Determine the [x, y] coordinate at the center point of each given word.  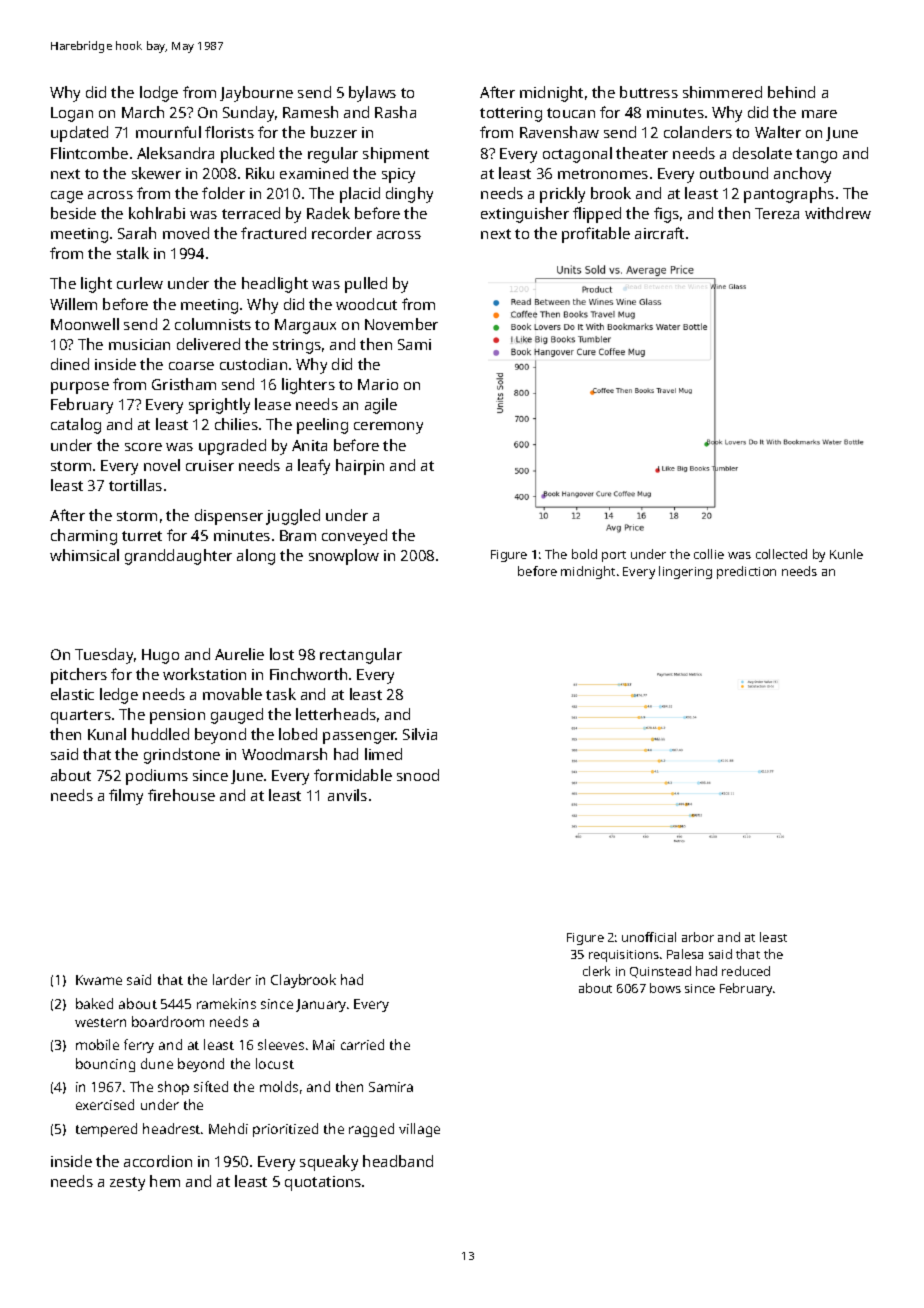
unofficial [649, 937]
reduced [746, 971]
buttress [649, 92]
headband [398, 1161]
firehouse [181, 795]
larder [232, 979]
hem [165, 1181]
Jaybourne [256, 94]
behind [791, 92]
